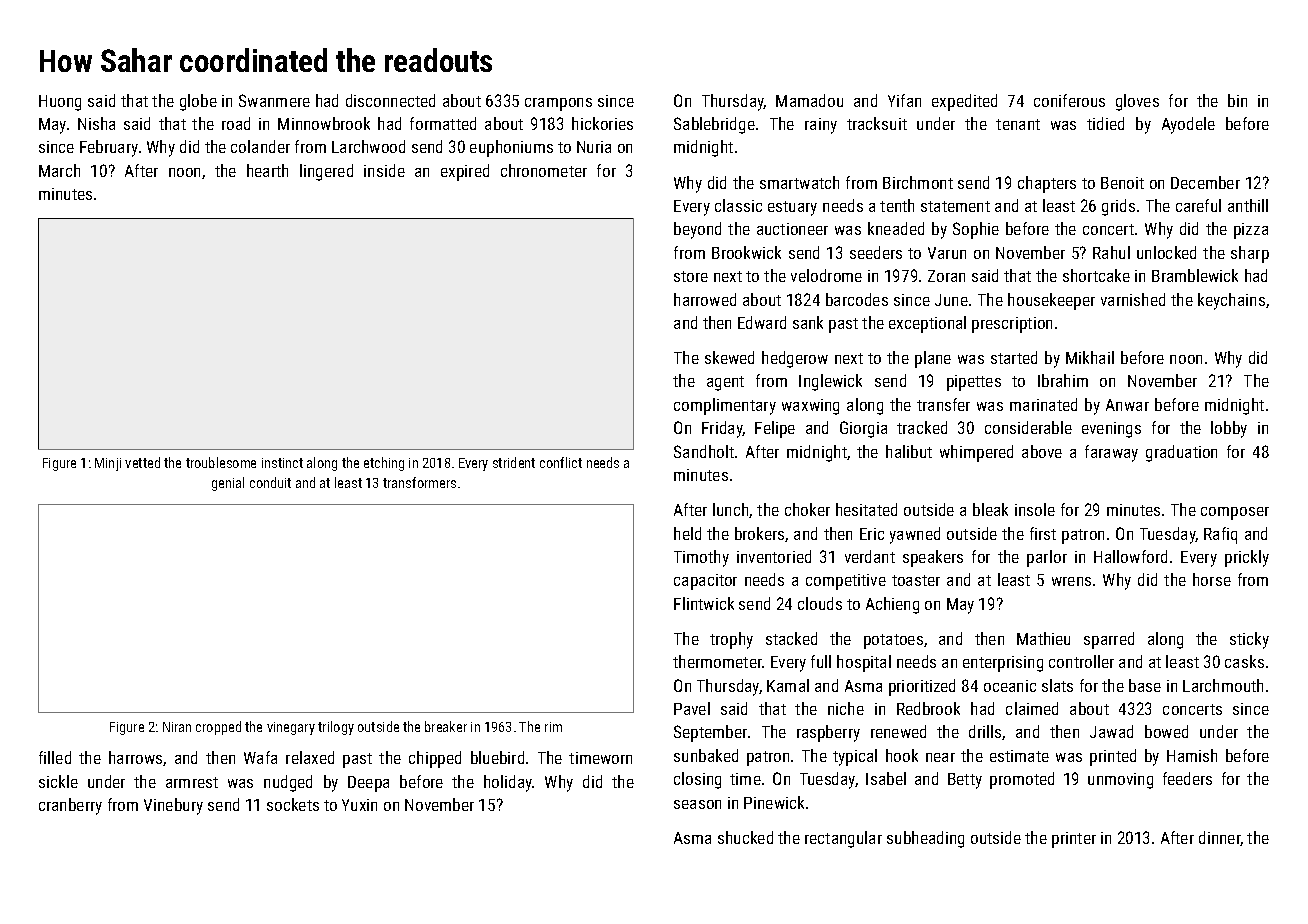 This image has height=924, width=1308. Describe the element at coordinates (177, 727) in the image. I see `Niran` at that location.
